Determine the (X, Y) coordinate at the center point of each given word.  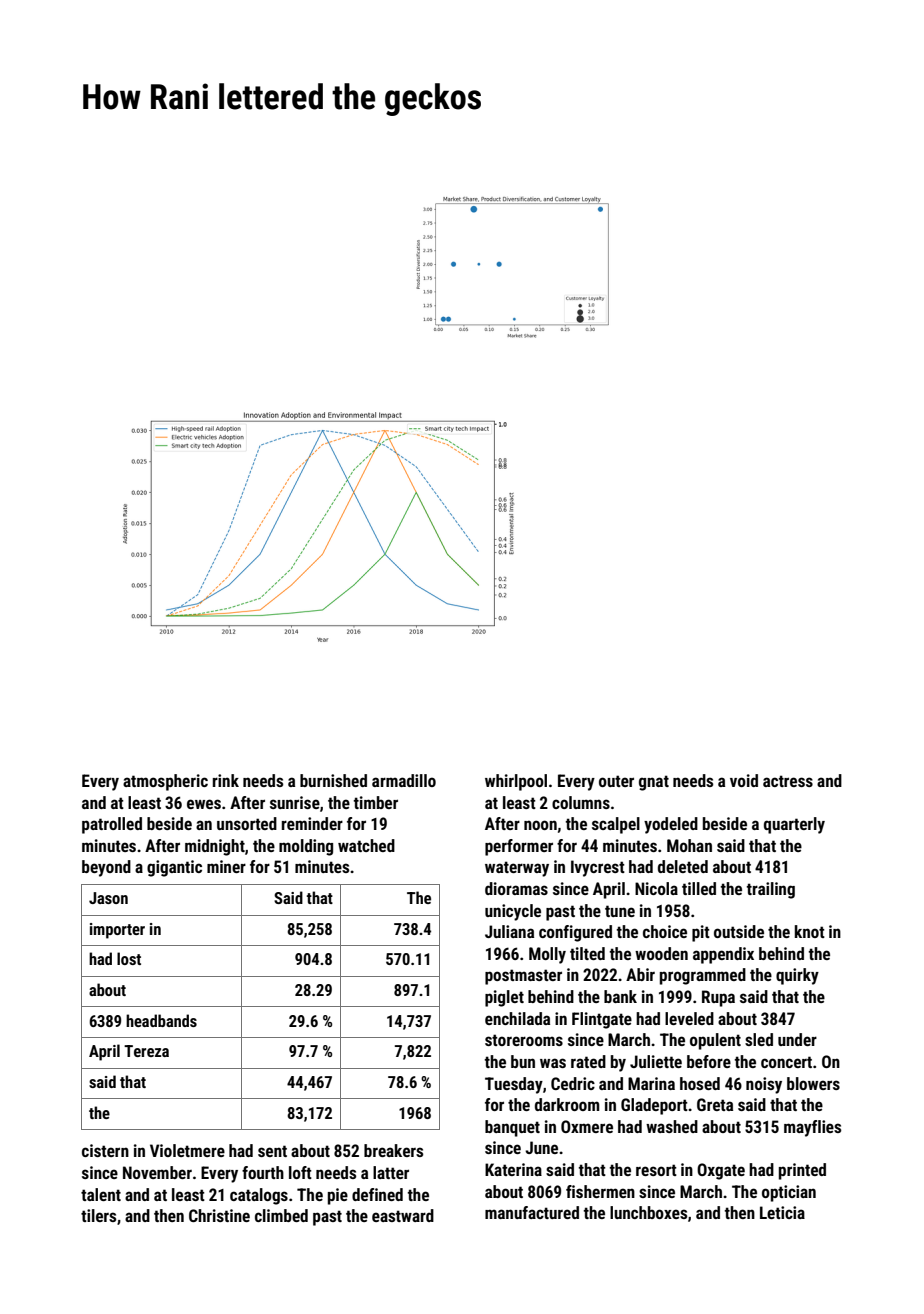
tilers (98, 1215)
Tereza (146, 1051)
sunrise (295, 802)
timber (376, 802)
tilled (699, 888)
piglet (504, 998)
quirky (797, 976)
